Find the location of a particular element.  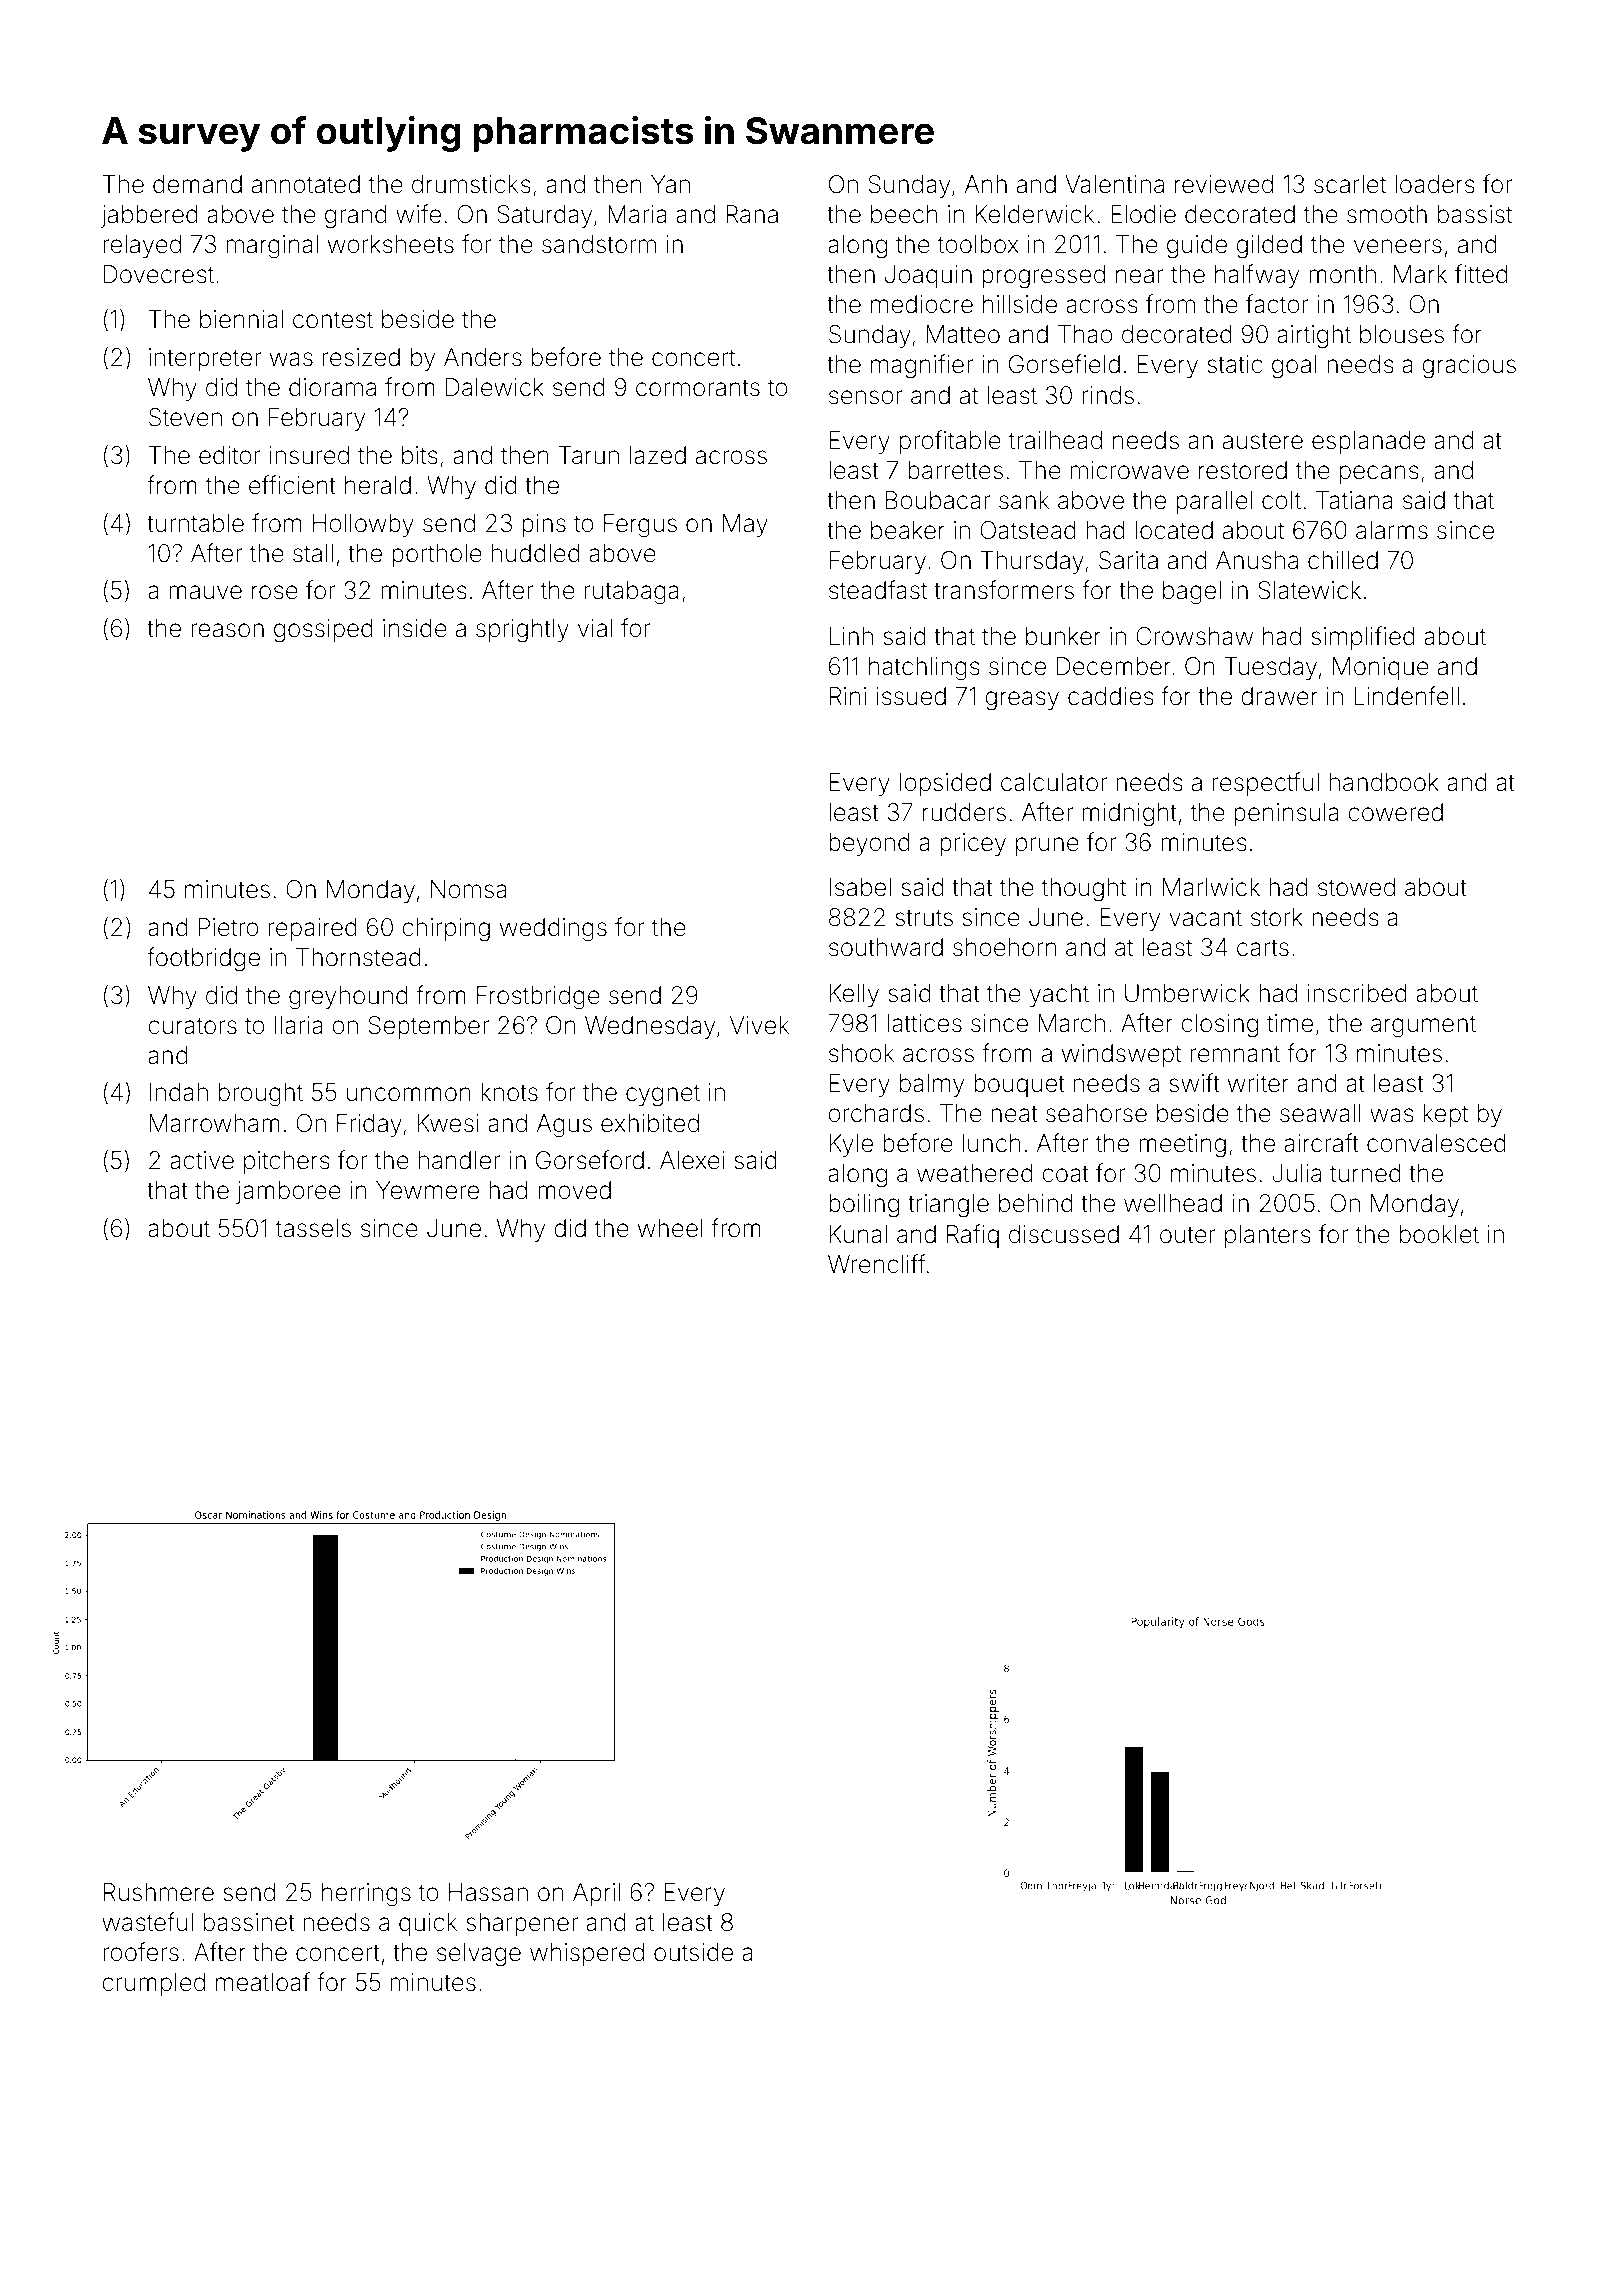

herrings is located at coordinates (366, 1895).
